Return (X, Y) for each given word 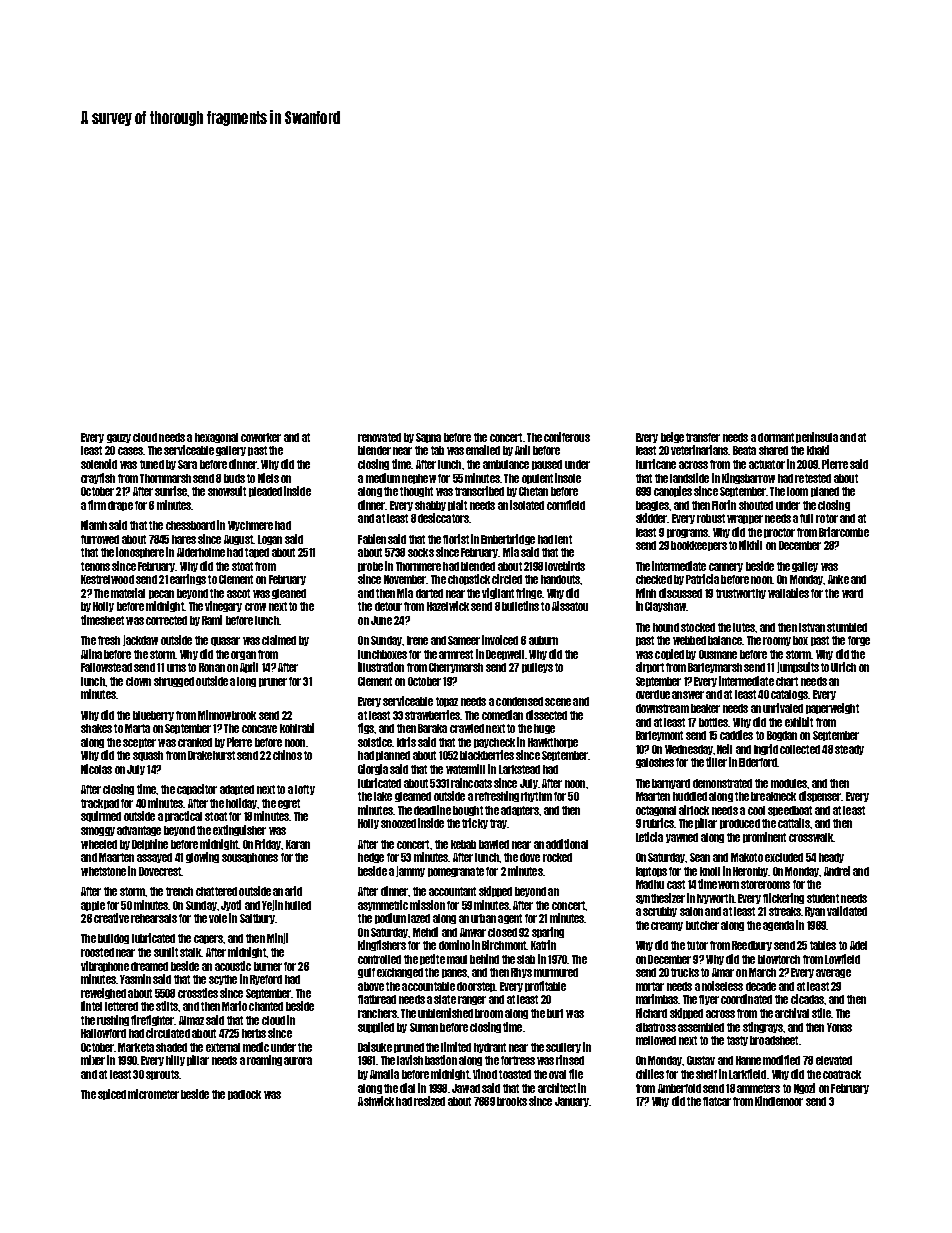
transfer (703, 437)
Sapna (428, 438)
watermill (465, 769)
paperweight (832, 708)
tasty (737, 1041)
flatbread (377, 999)
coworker (261, 437)
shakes (96, 728)
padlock (244, 1095)
